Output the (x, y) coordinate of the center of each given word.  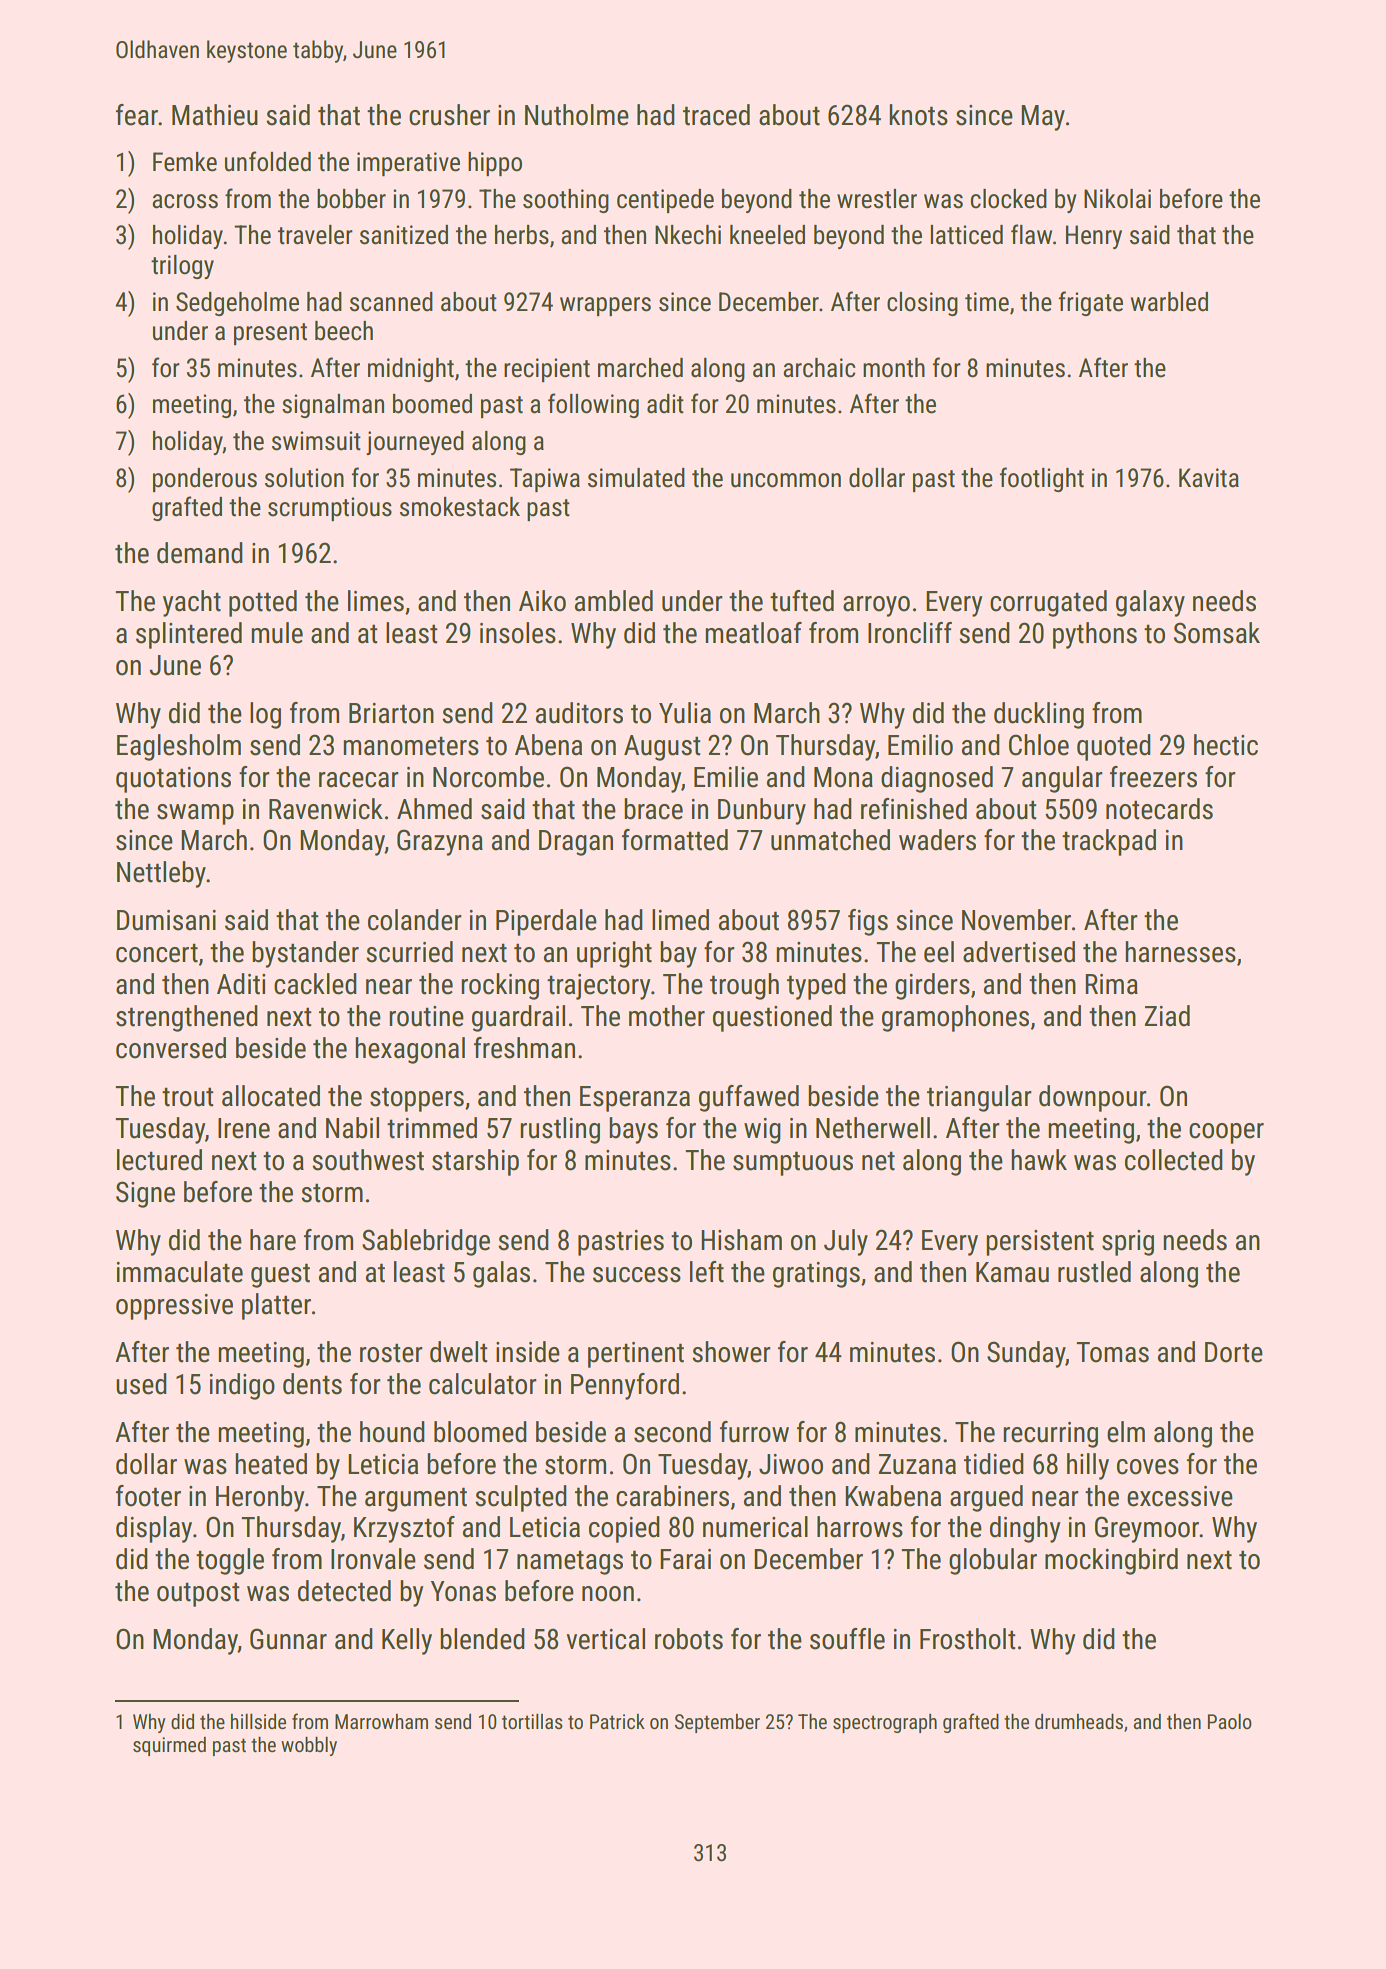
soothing (566, 201)
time (987, 302)
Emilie (726, 777)
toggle (230, 1561)
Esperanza (635, 1099)
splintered (189, 635)
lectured (159, 1160)
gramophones (955, 1018)
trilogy (182, 267)
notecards (1159, 809)
